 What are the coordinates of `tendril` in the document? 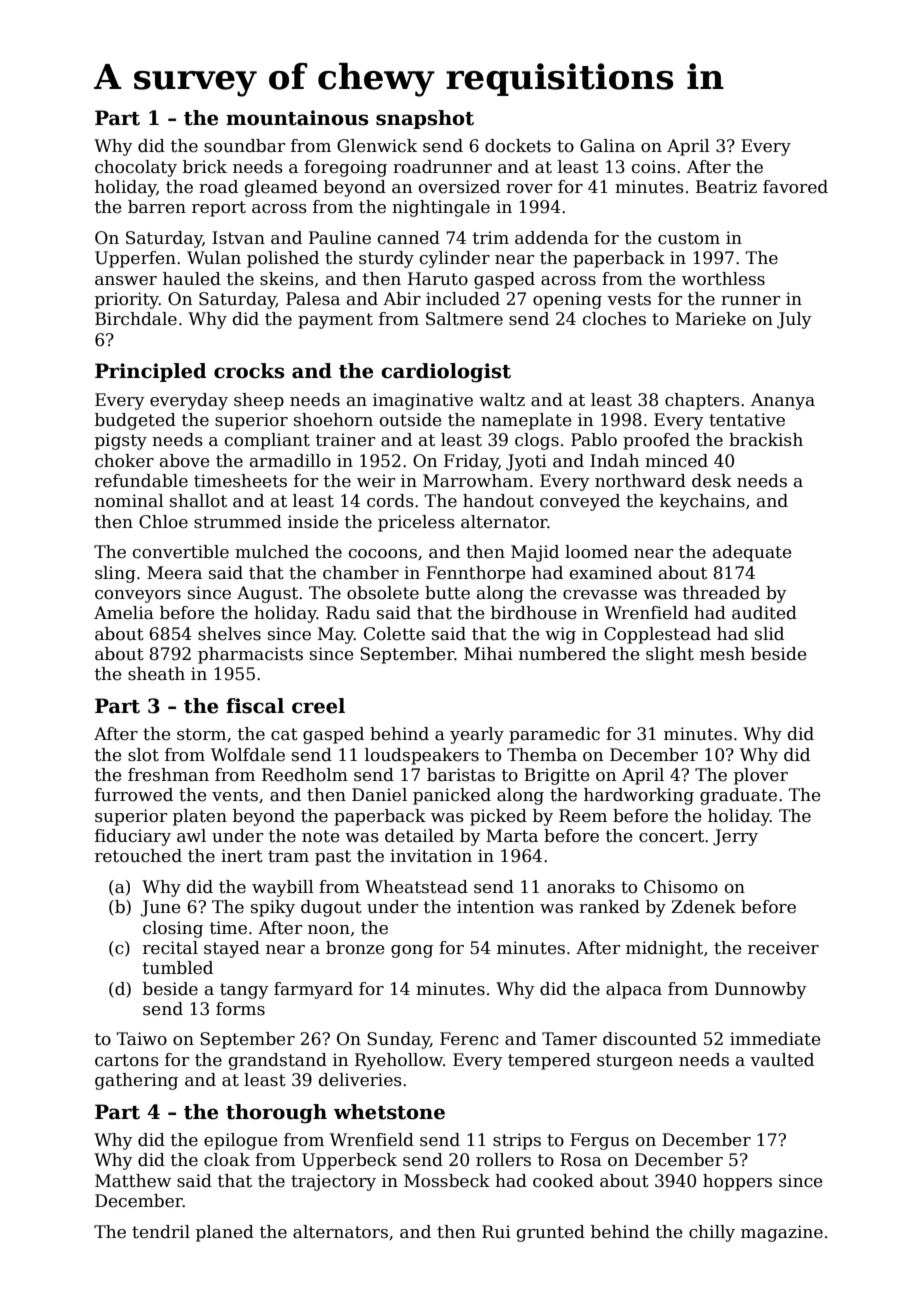 It's located at (161, 1232).
